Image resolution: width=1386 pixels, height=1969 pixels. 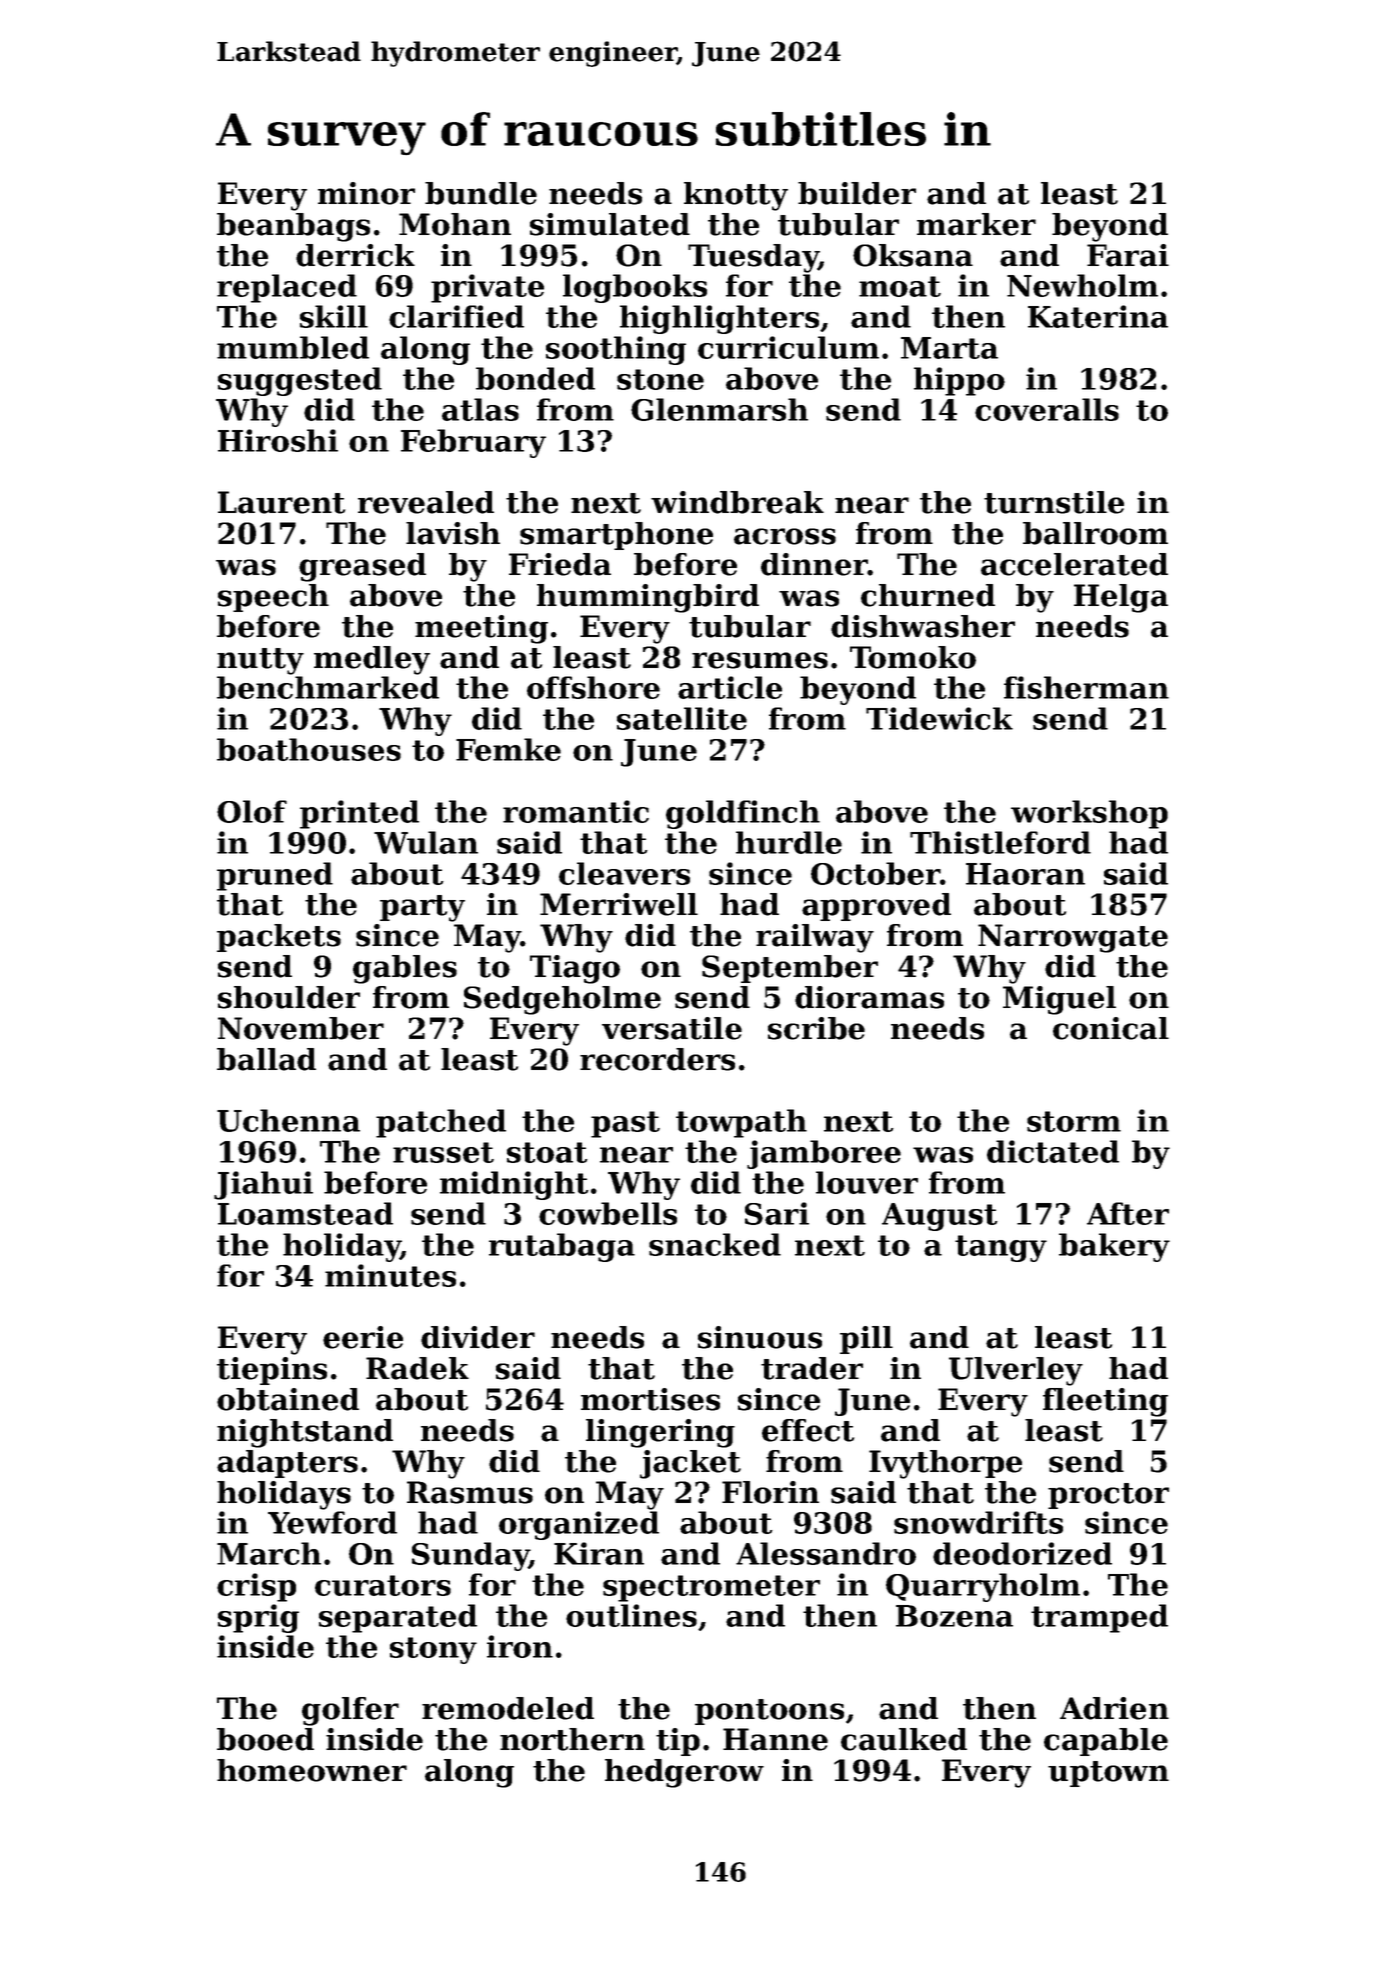 I want to click on Florin, so click(x=770, y=1492).
